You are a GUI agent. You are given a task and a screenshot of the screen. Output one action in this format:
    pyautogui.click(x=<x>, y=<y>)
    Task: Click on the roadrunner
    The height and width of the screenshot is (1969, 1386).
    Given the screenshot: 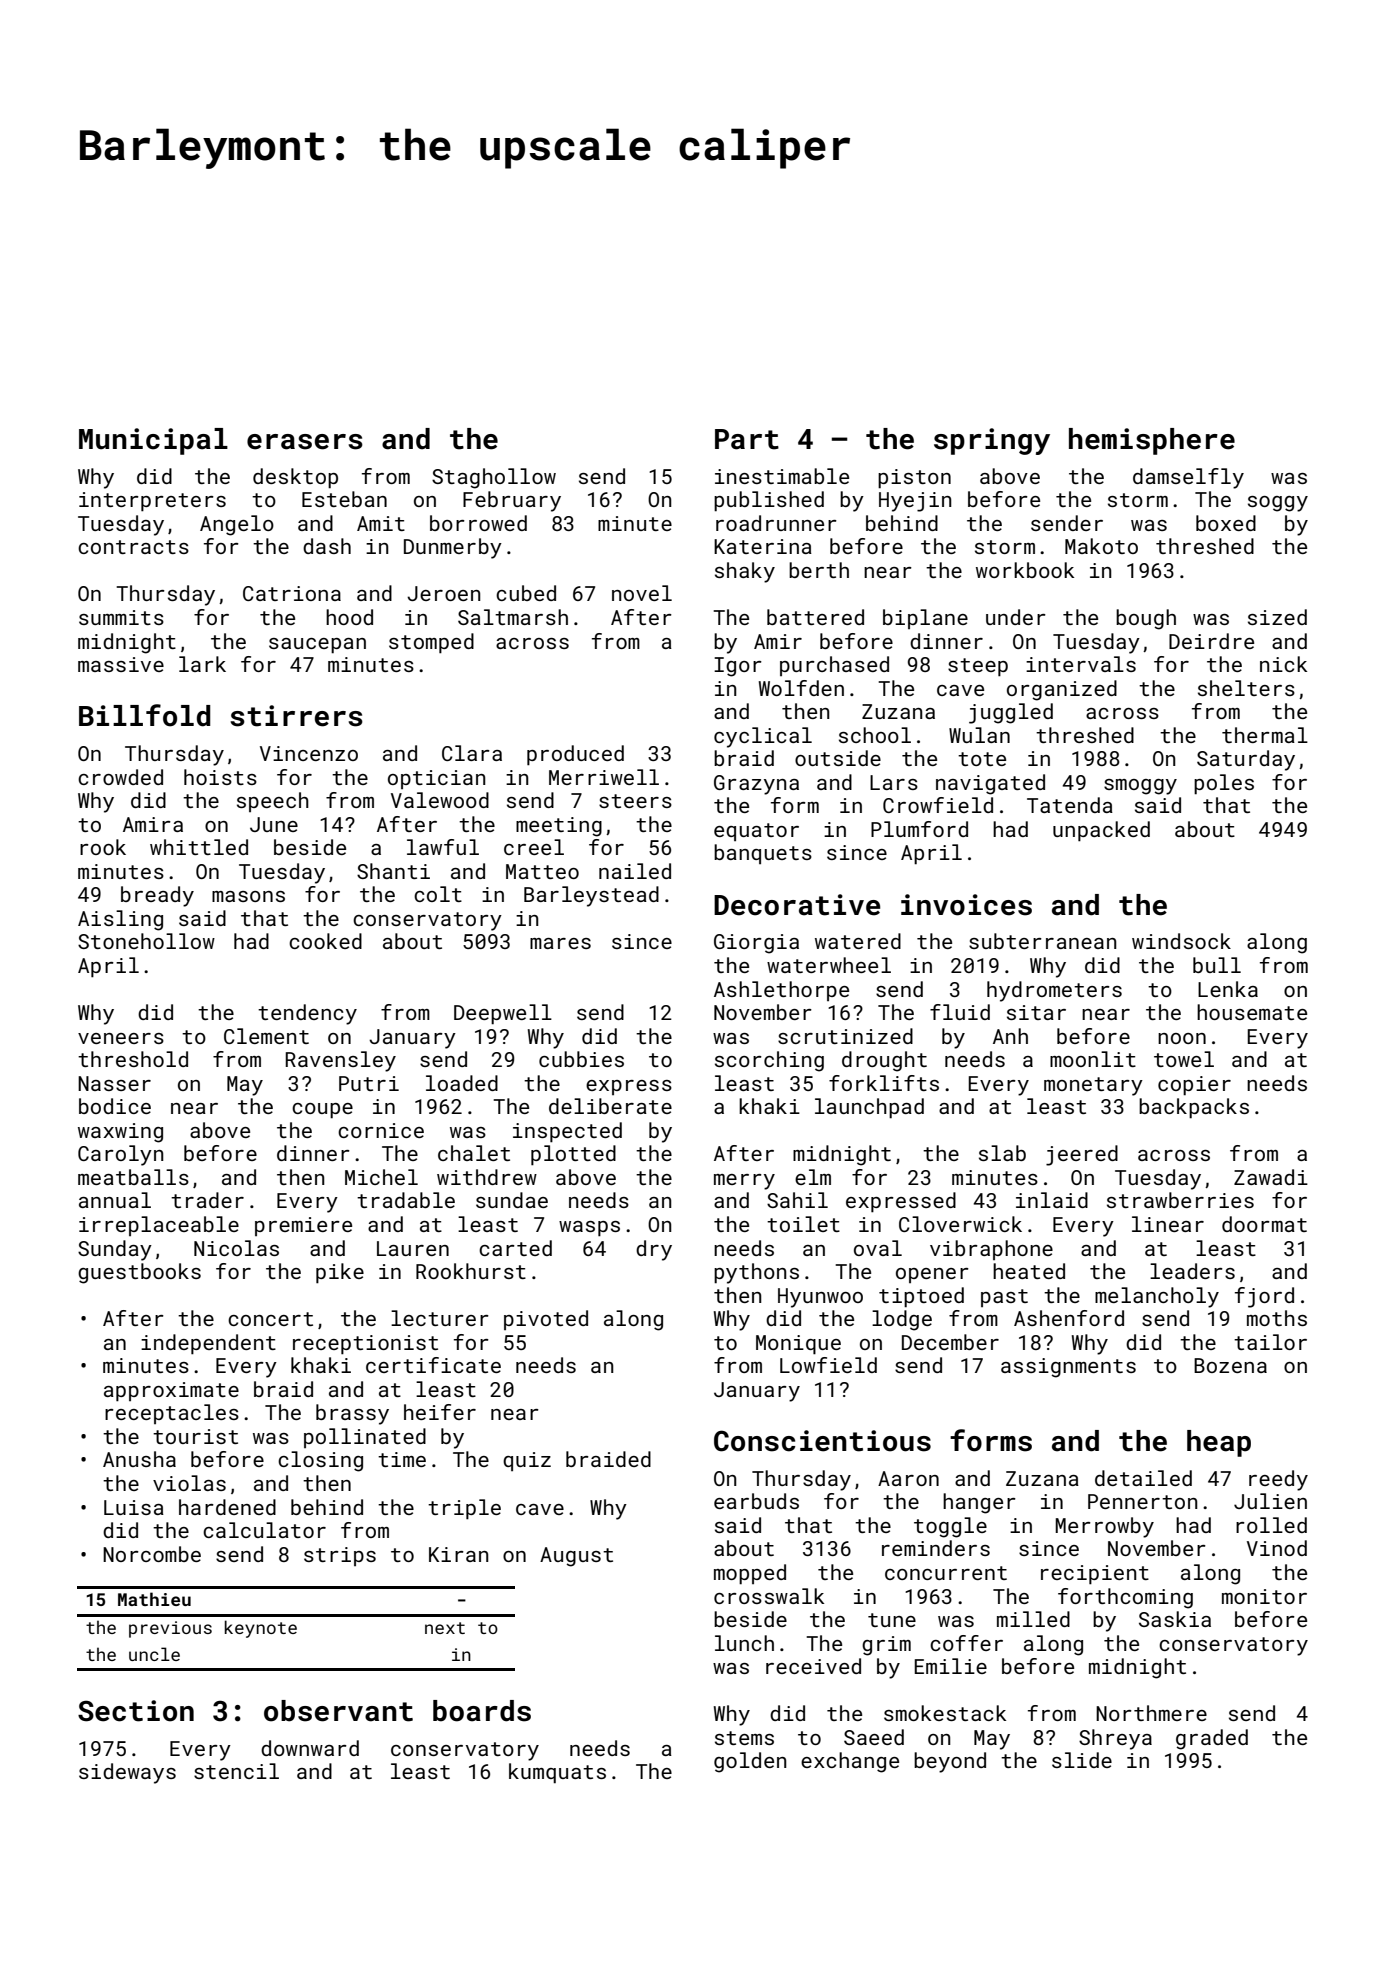 What is the action you would take?
    pyautogui.click(x=776, y=523)
